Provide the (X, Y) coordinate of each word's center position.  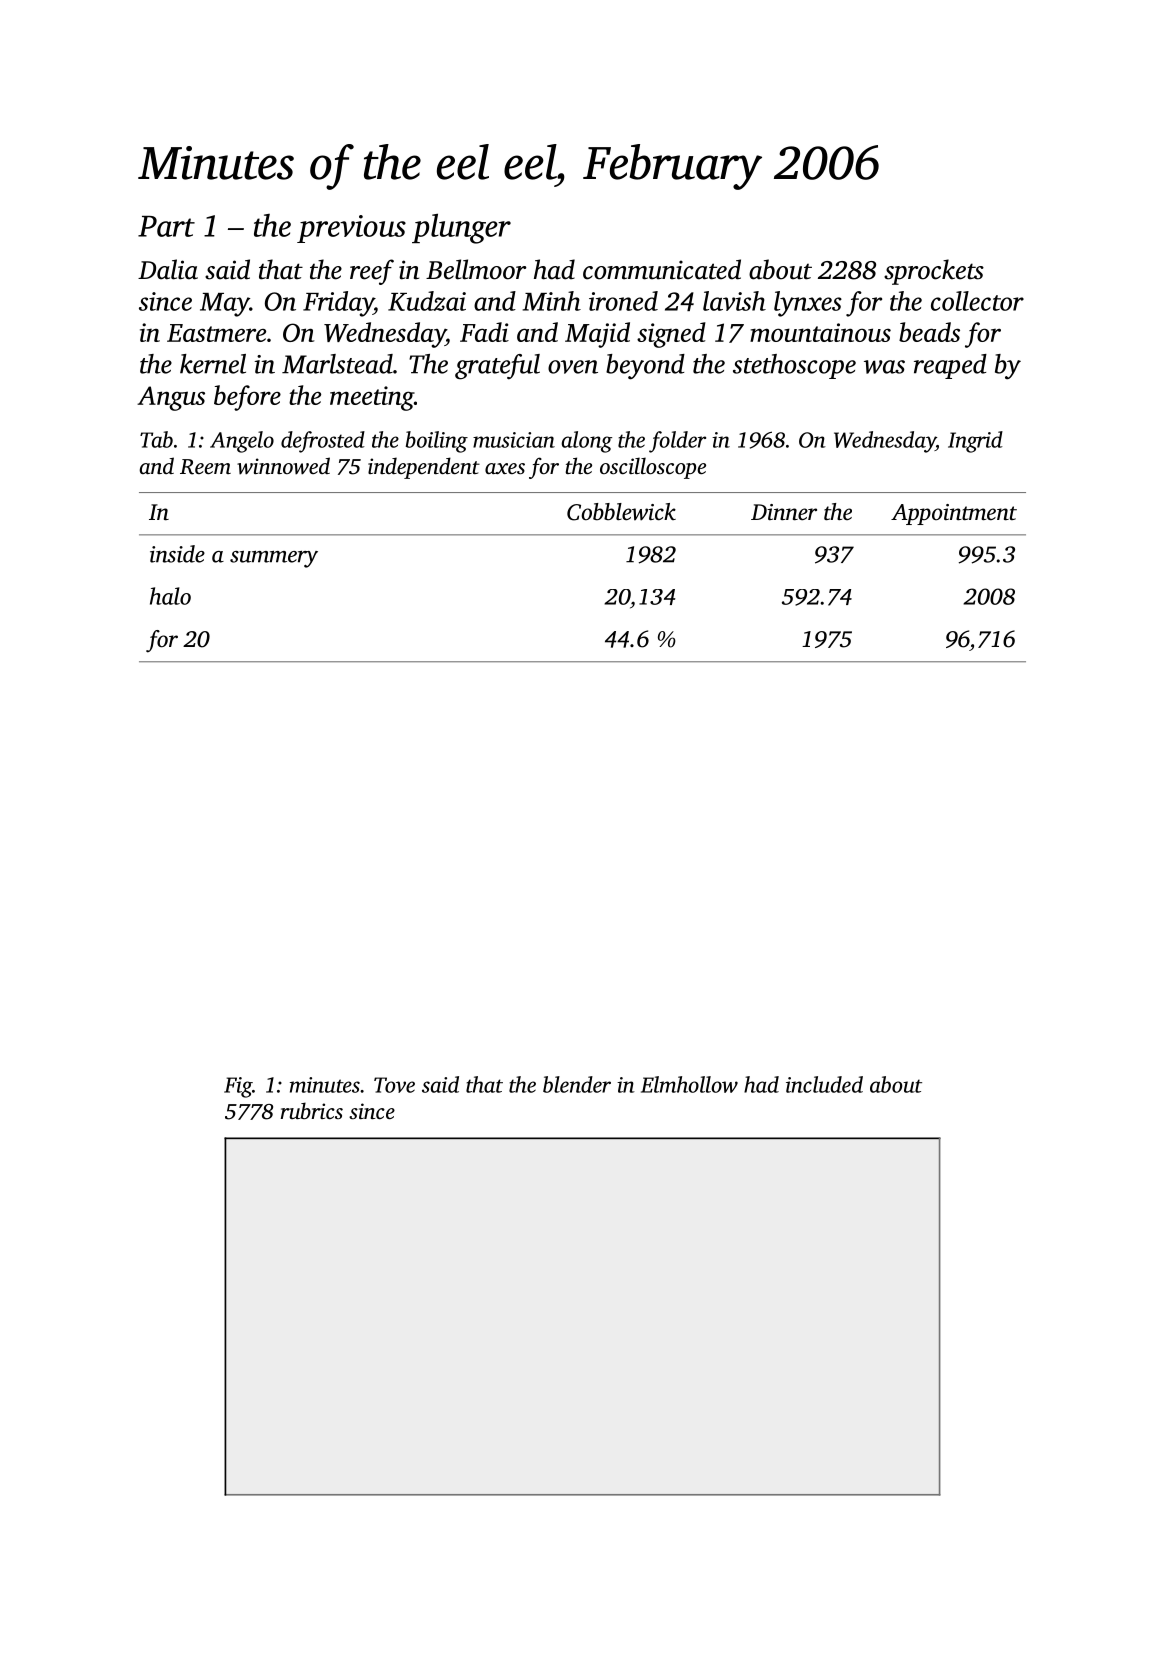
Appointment (954, 514)
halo (170, 596)
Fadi (484, 332)
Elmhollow (689, 1084)
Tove (394, 1085)
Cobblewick (621, 512)
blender (577, 1084)
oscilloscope (653, 468)
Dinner (784, 512)
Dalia (168, 269)
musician (514, 440)
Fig (238, 1087)
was (884, 367)
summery (274, 559)
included (824, 1084)
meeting (372, 398)
